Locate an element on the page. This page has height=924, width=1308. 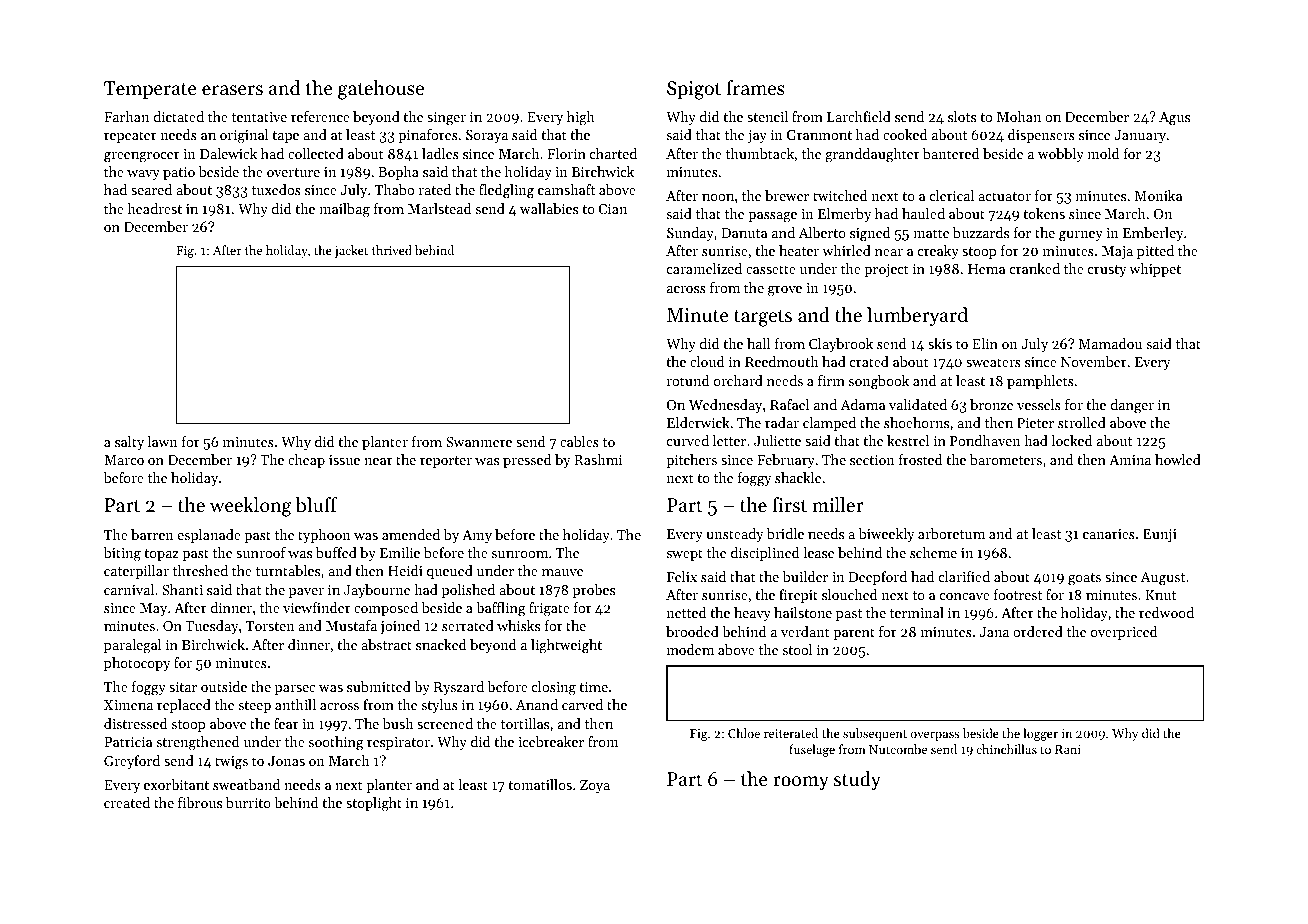
Monika is located at coordinates (1158, 195).
